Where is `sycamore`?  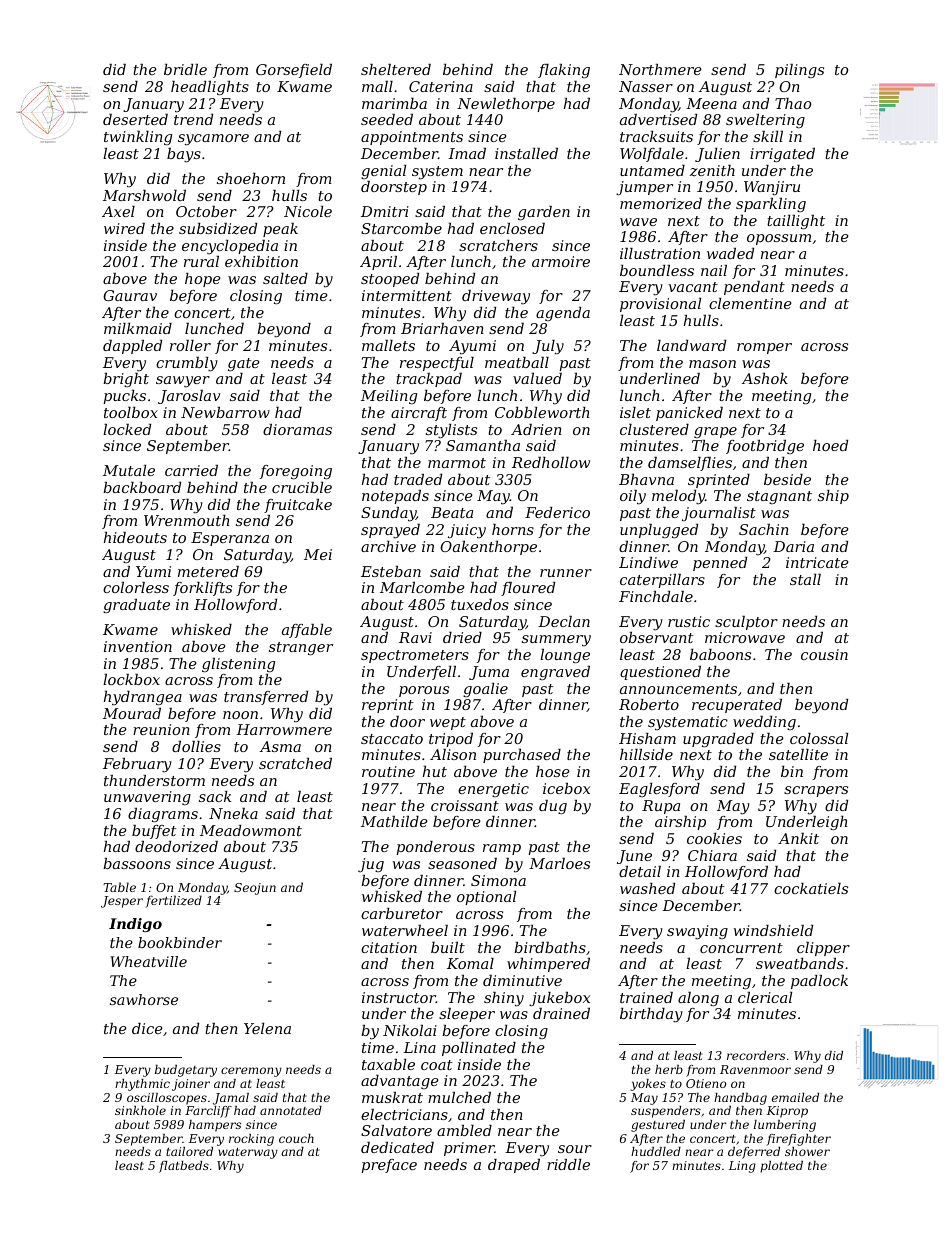
sycamore is located at coordinates (213, 140).
